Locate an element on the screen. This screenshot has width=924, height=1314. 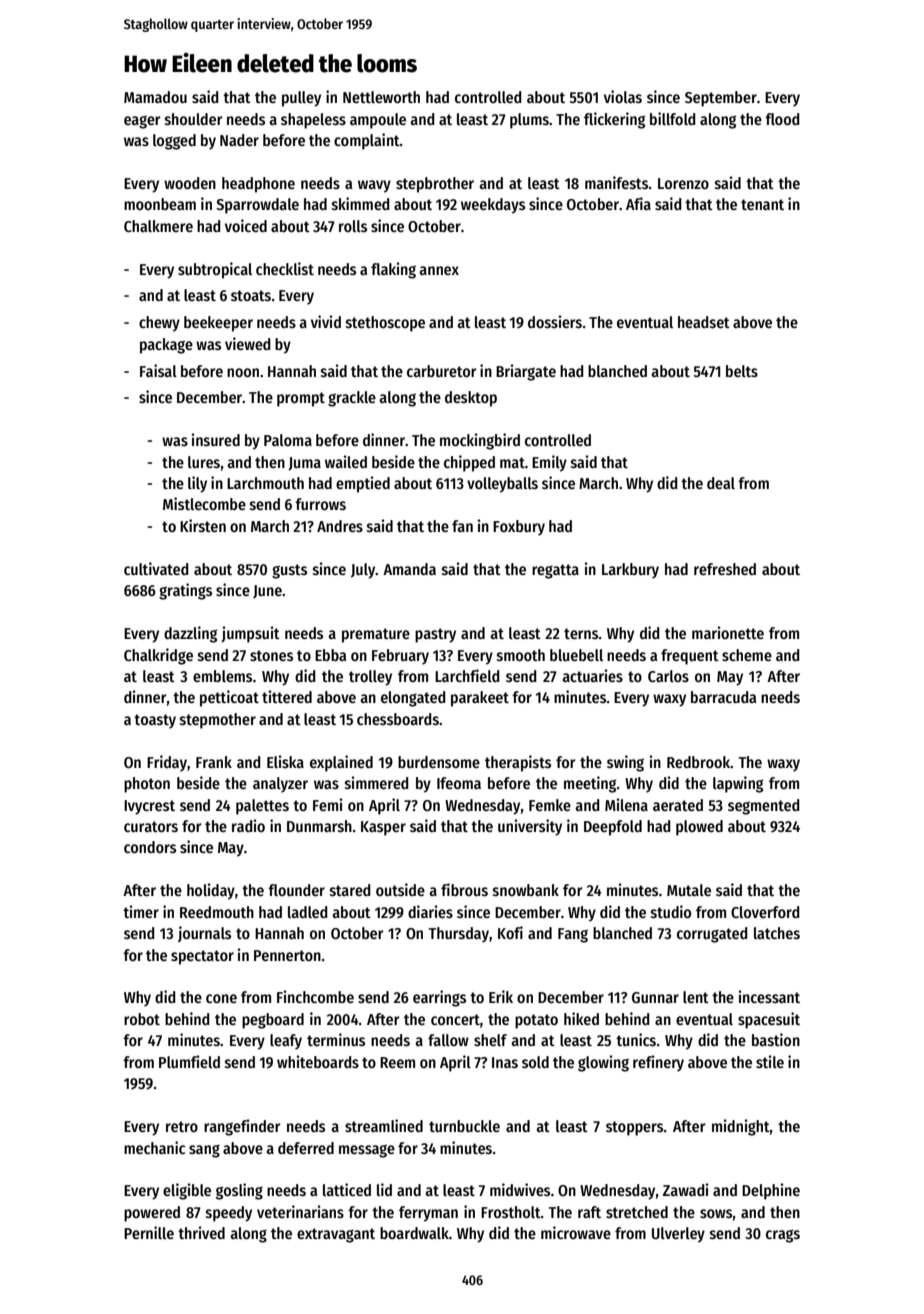
plowed is located at coordinates (699, 828).
